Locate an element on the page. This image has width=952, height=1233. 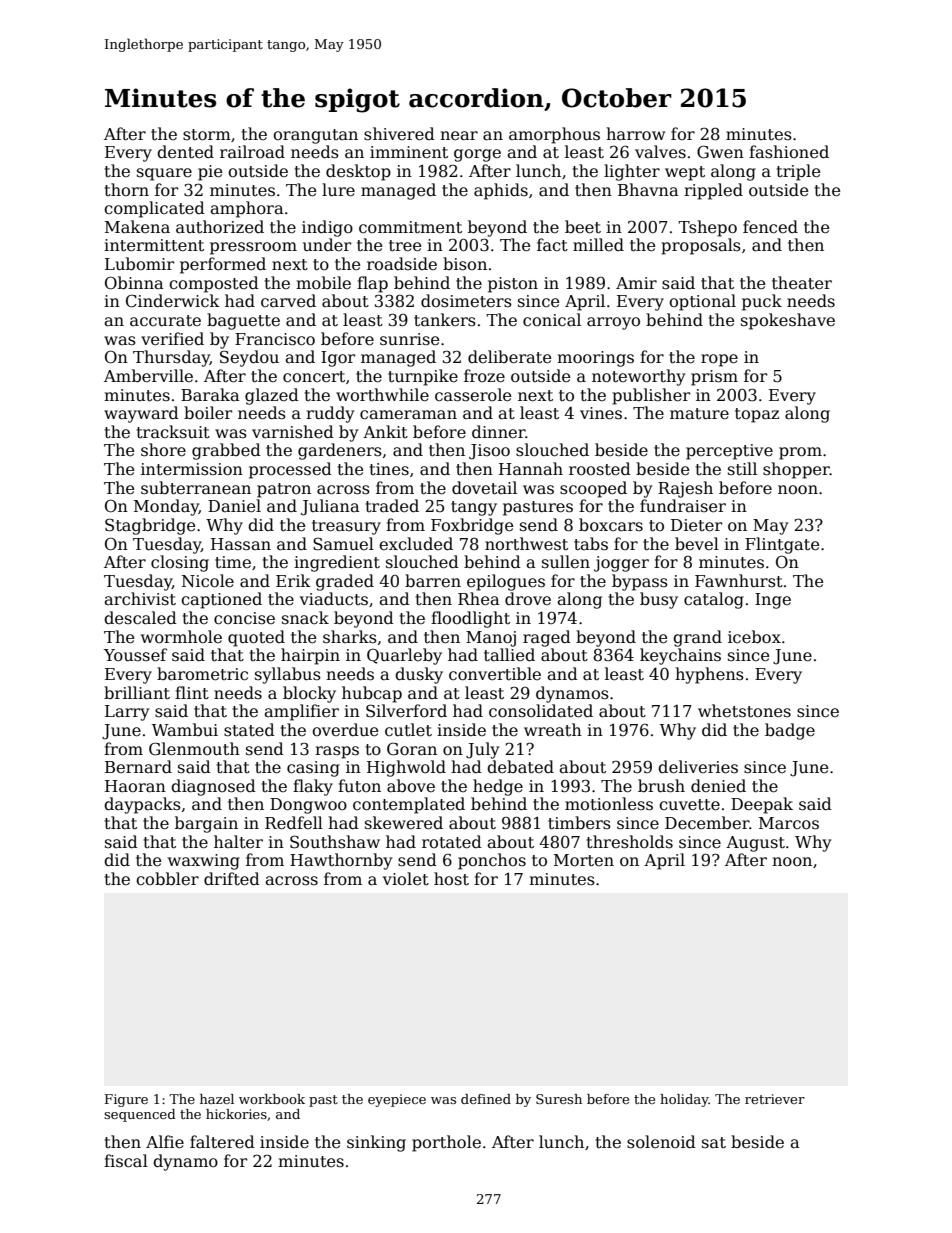
Tshepo is located at coordinates (707, 228).
